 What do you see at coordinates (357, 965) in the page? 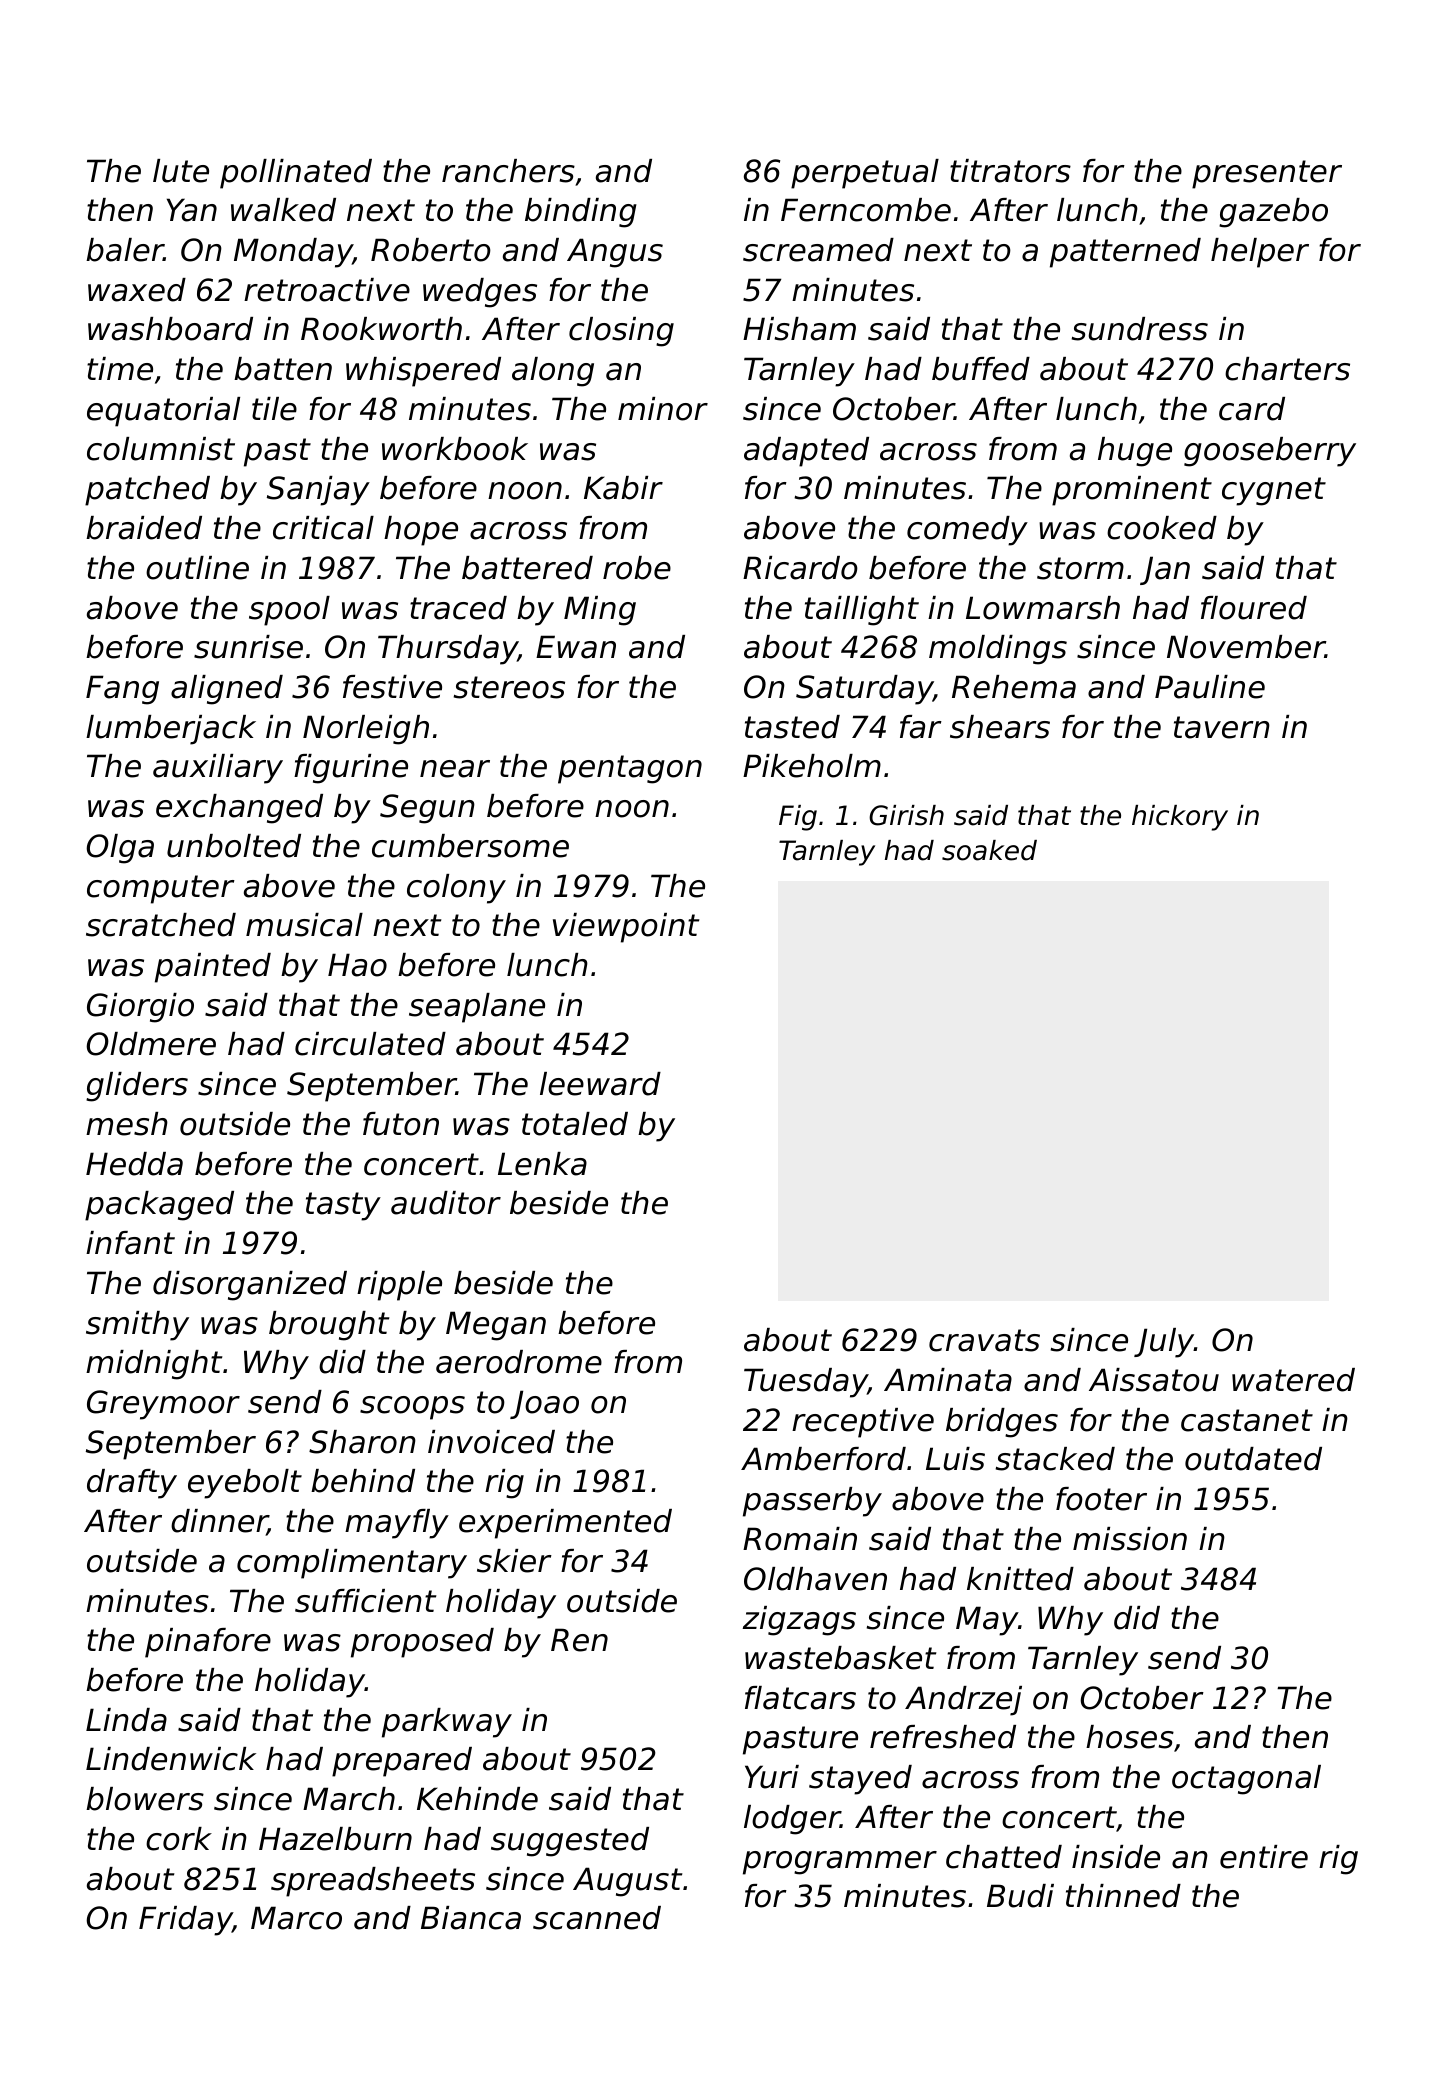
I see `Hao` at bounding box center [357, 965].
